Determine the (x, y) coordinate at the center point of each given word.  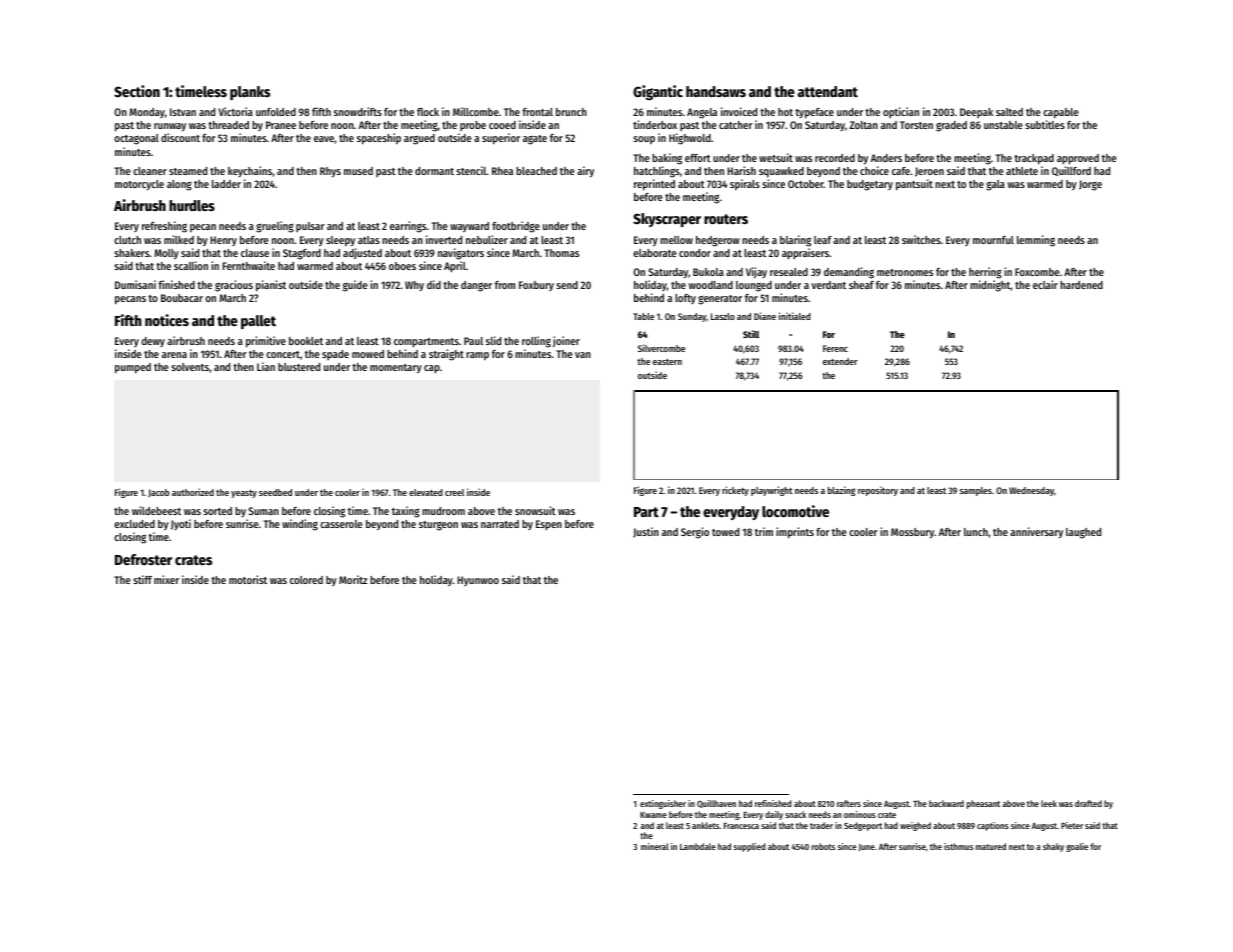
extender (840, 361)
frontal (537, 112)
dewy (153, 342)
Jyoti (181, 524)
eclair (1045, 284)
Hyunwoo (478, 581)
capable (1061, 113)
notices (167, 320)
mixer (166, 579)
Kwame (653, 815)
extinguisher (663, 804)
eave (324, 139)
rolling (536, 342)
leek (1049, 803)
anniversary (1036, 532)
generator (720, 300)
